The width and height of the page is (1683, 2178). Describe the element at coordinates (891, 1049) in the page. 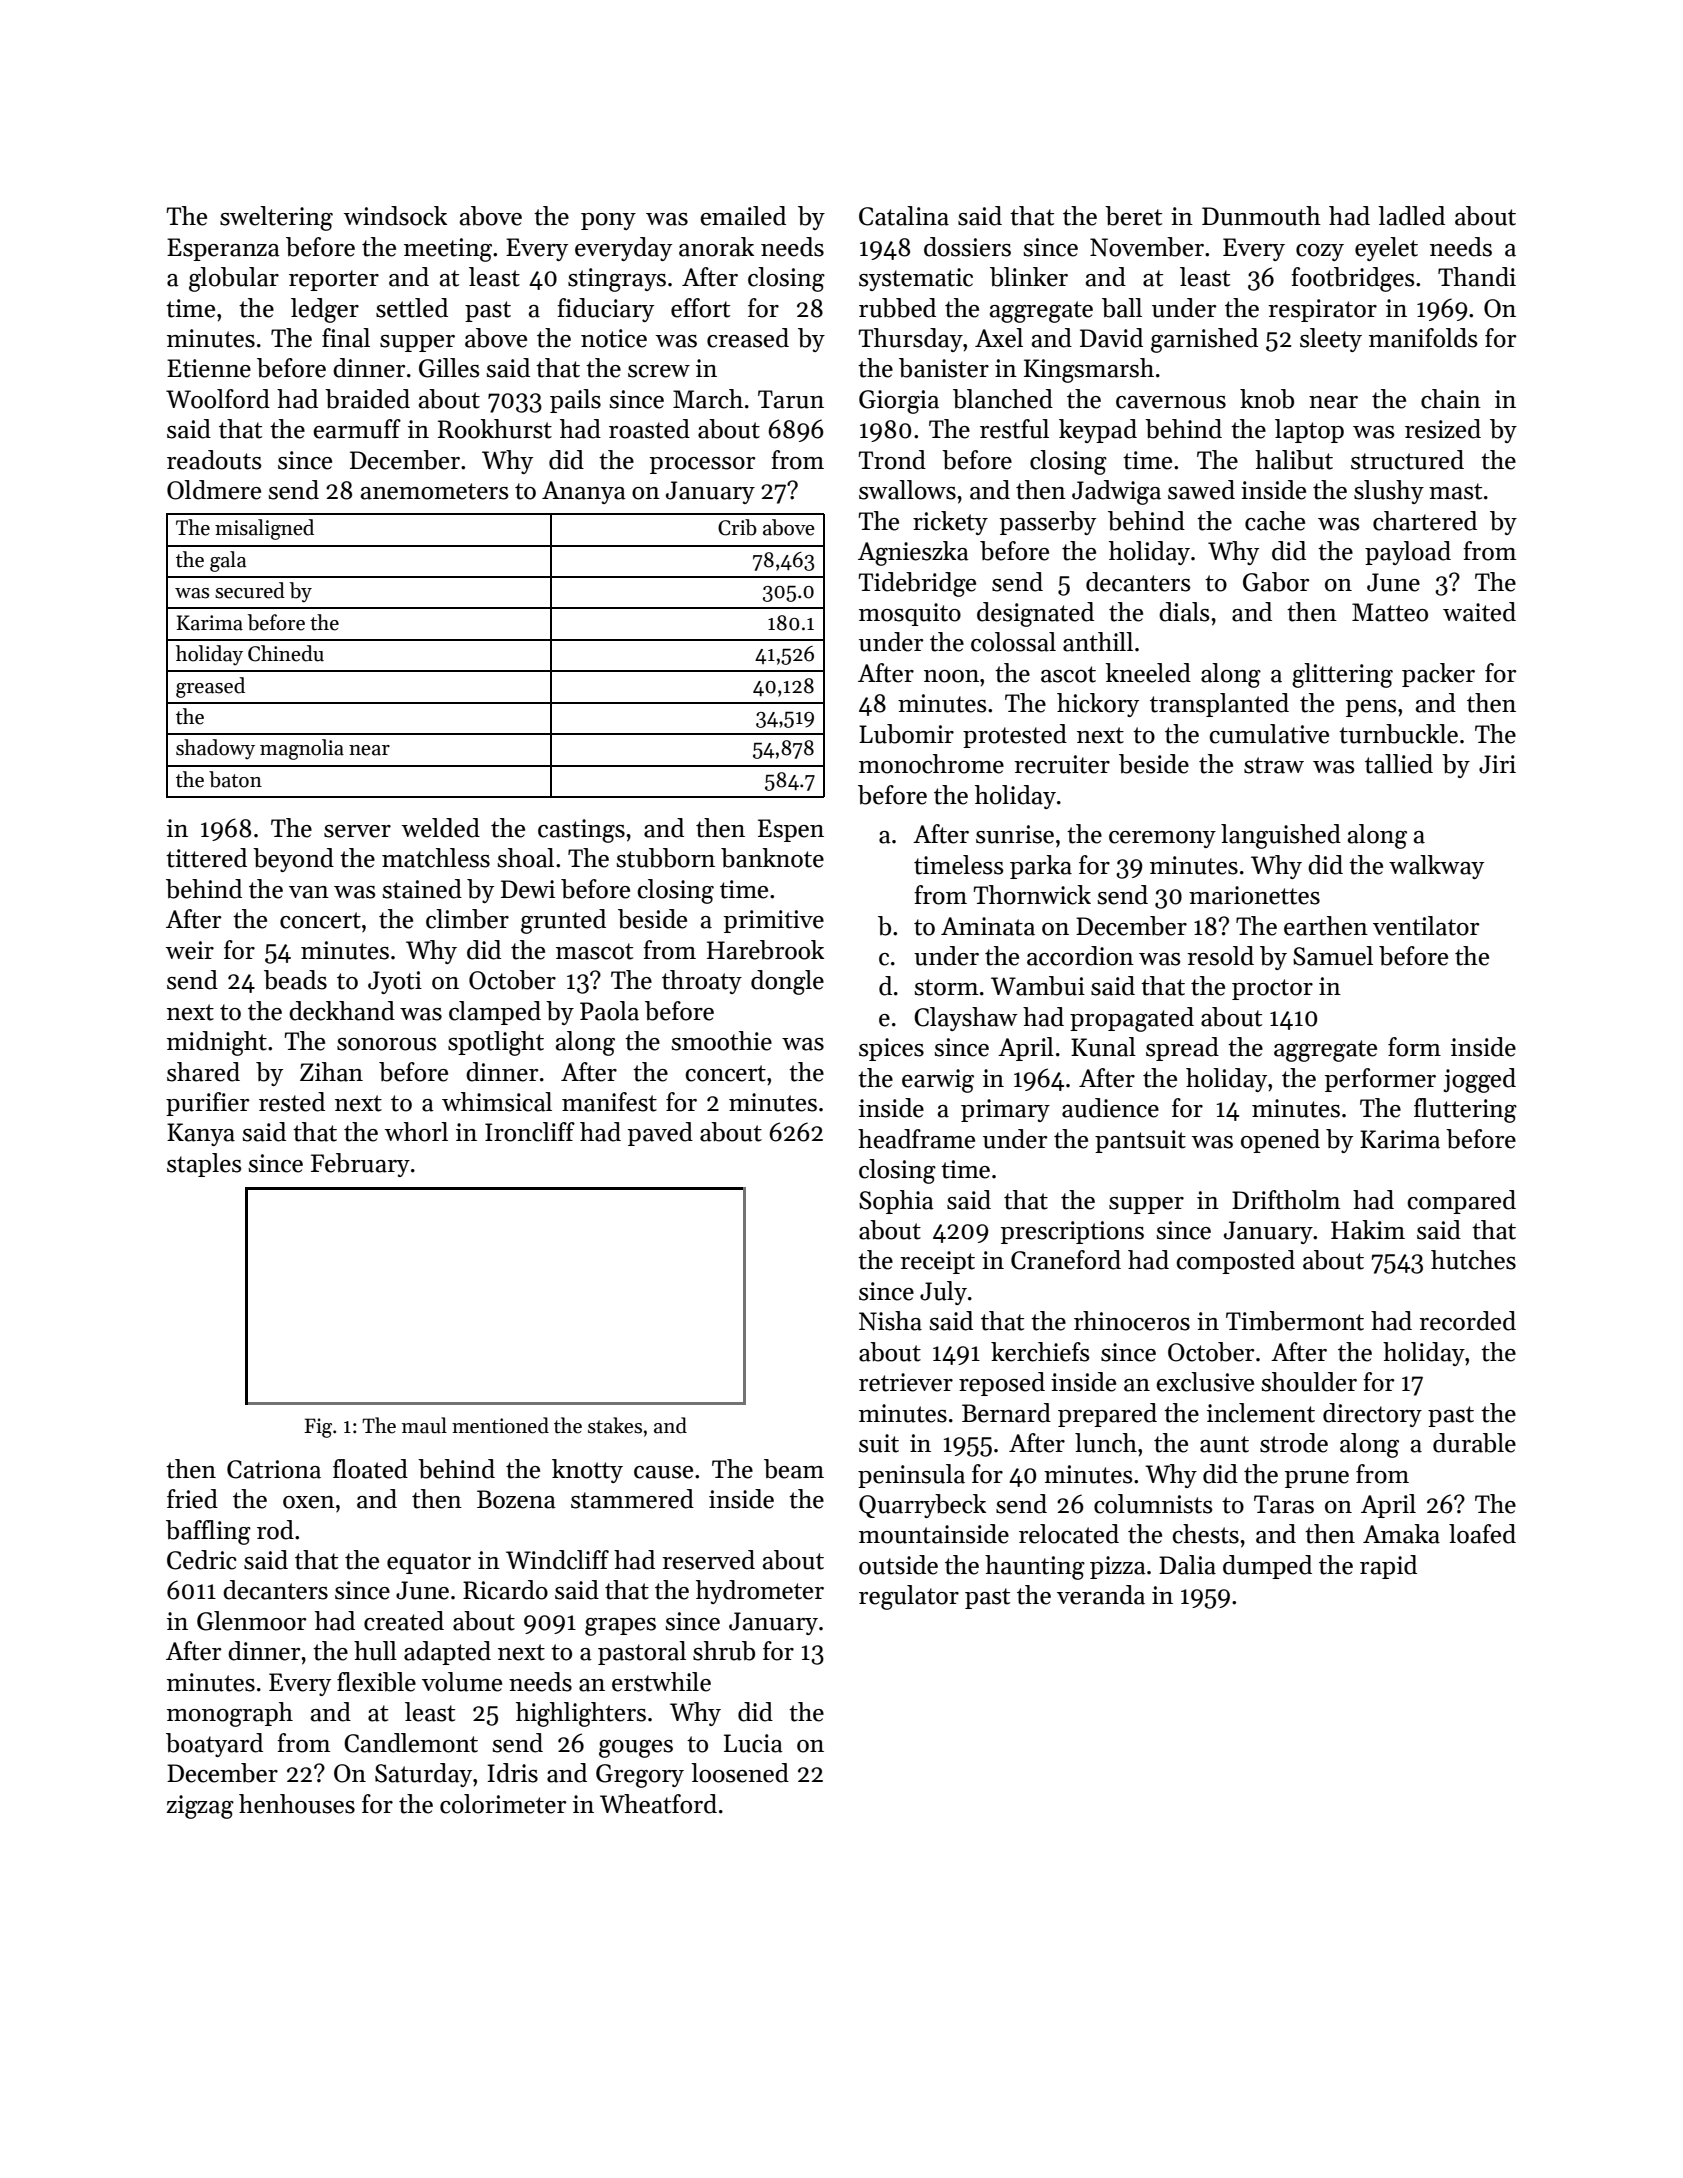

I see `spices` at that location.
